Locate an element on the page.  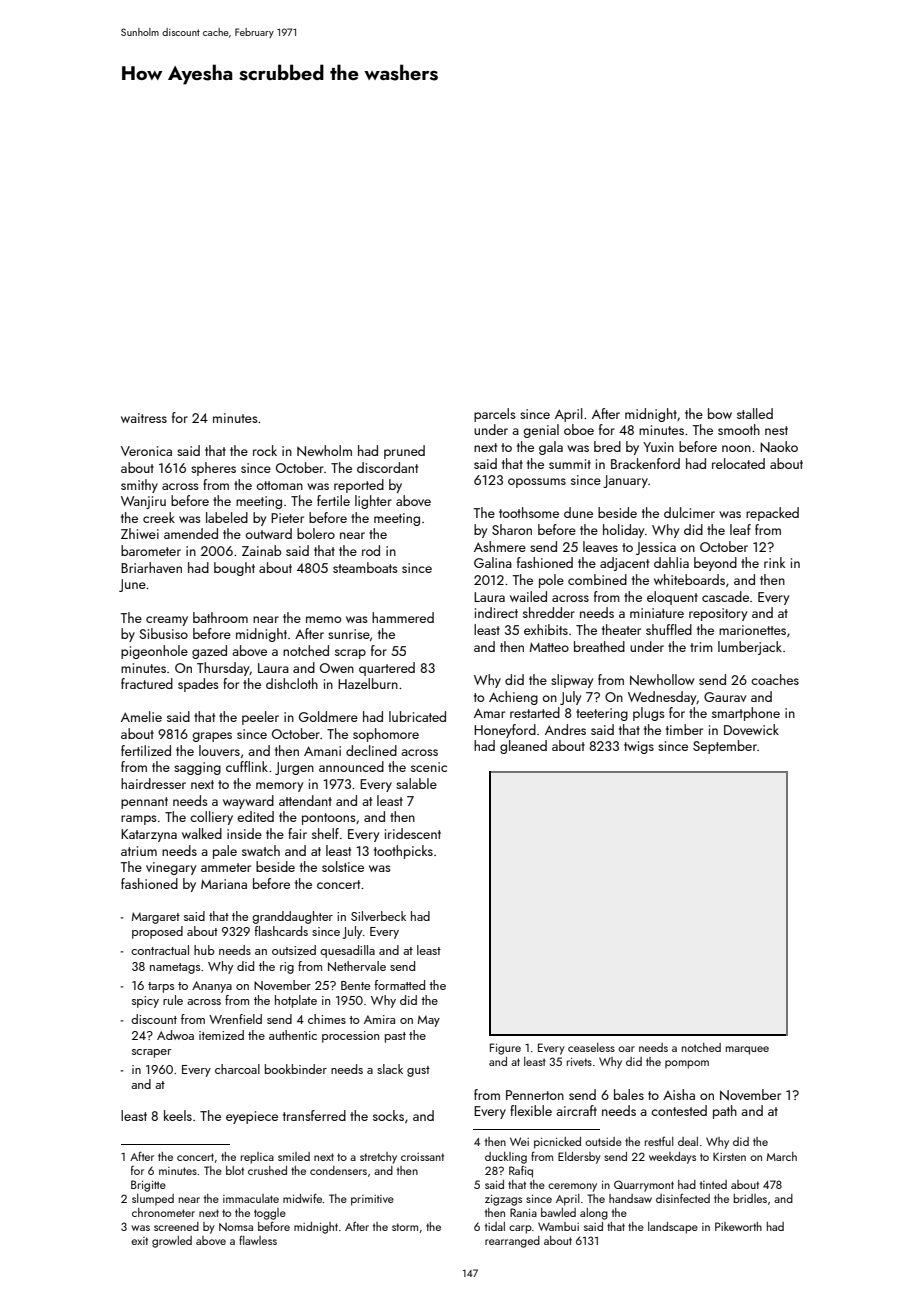
Pikeworth is located at coordinates (738, 1226).
